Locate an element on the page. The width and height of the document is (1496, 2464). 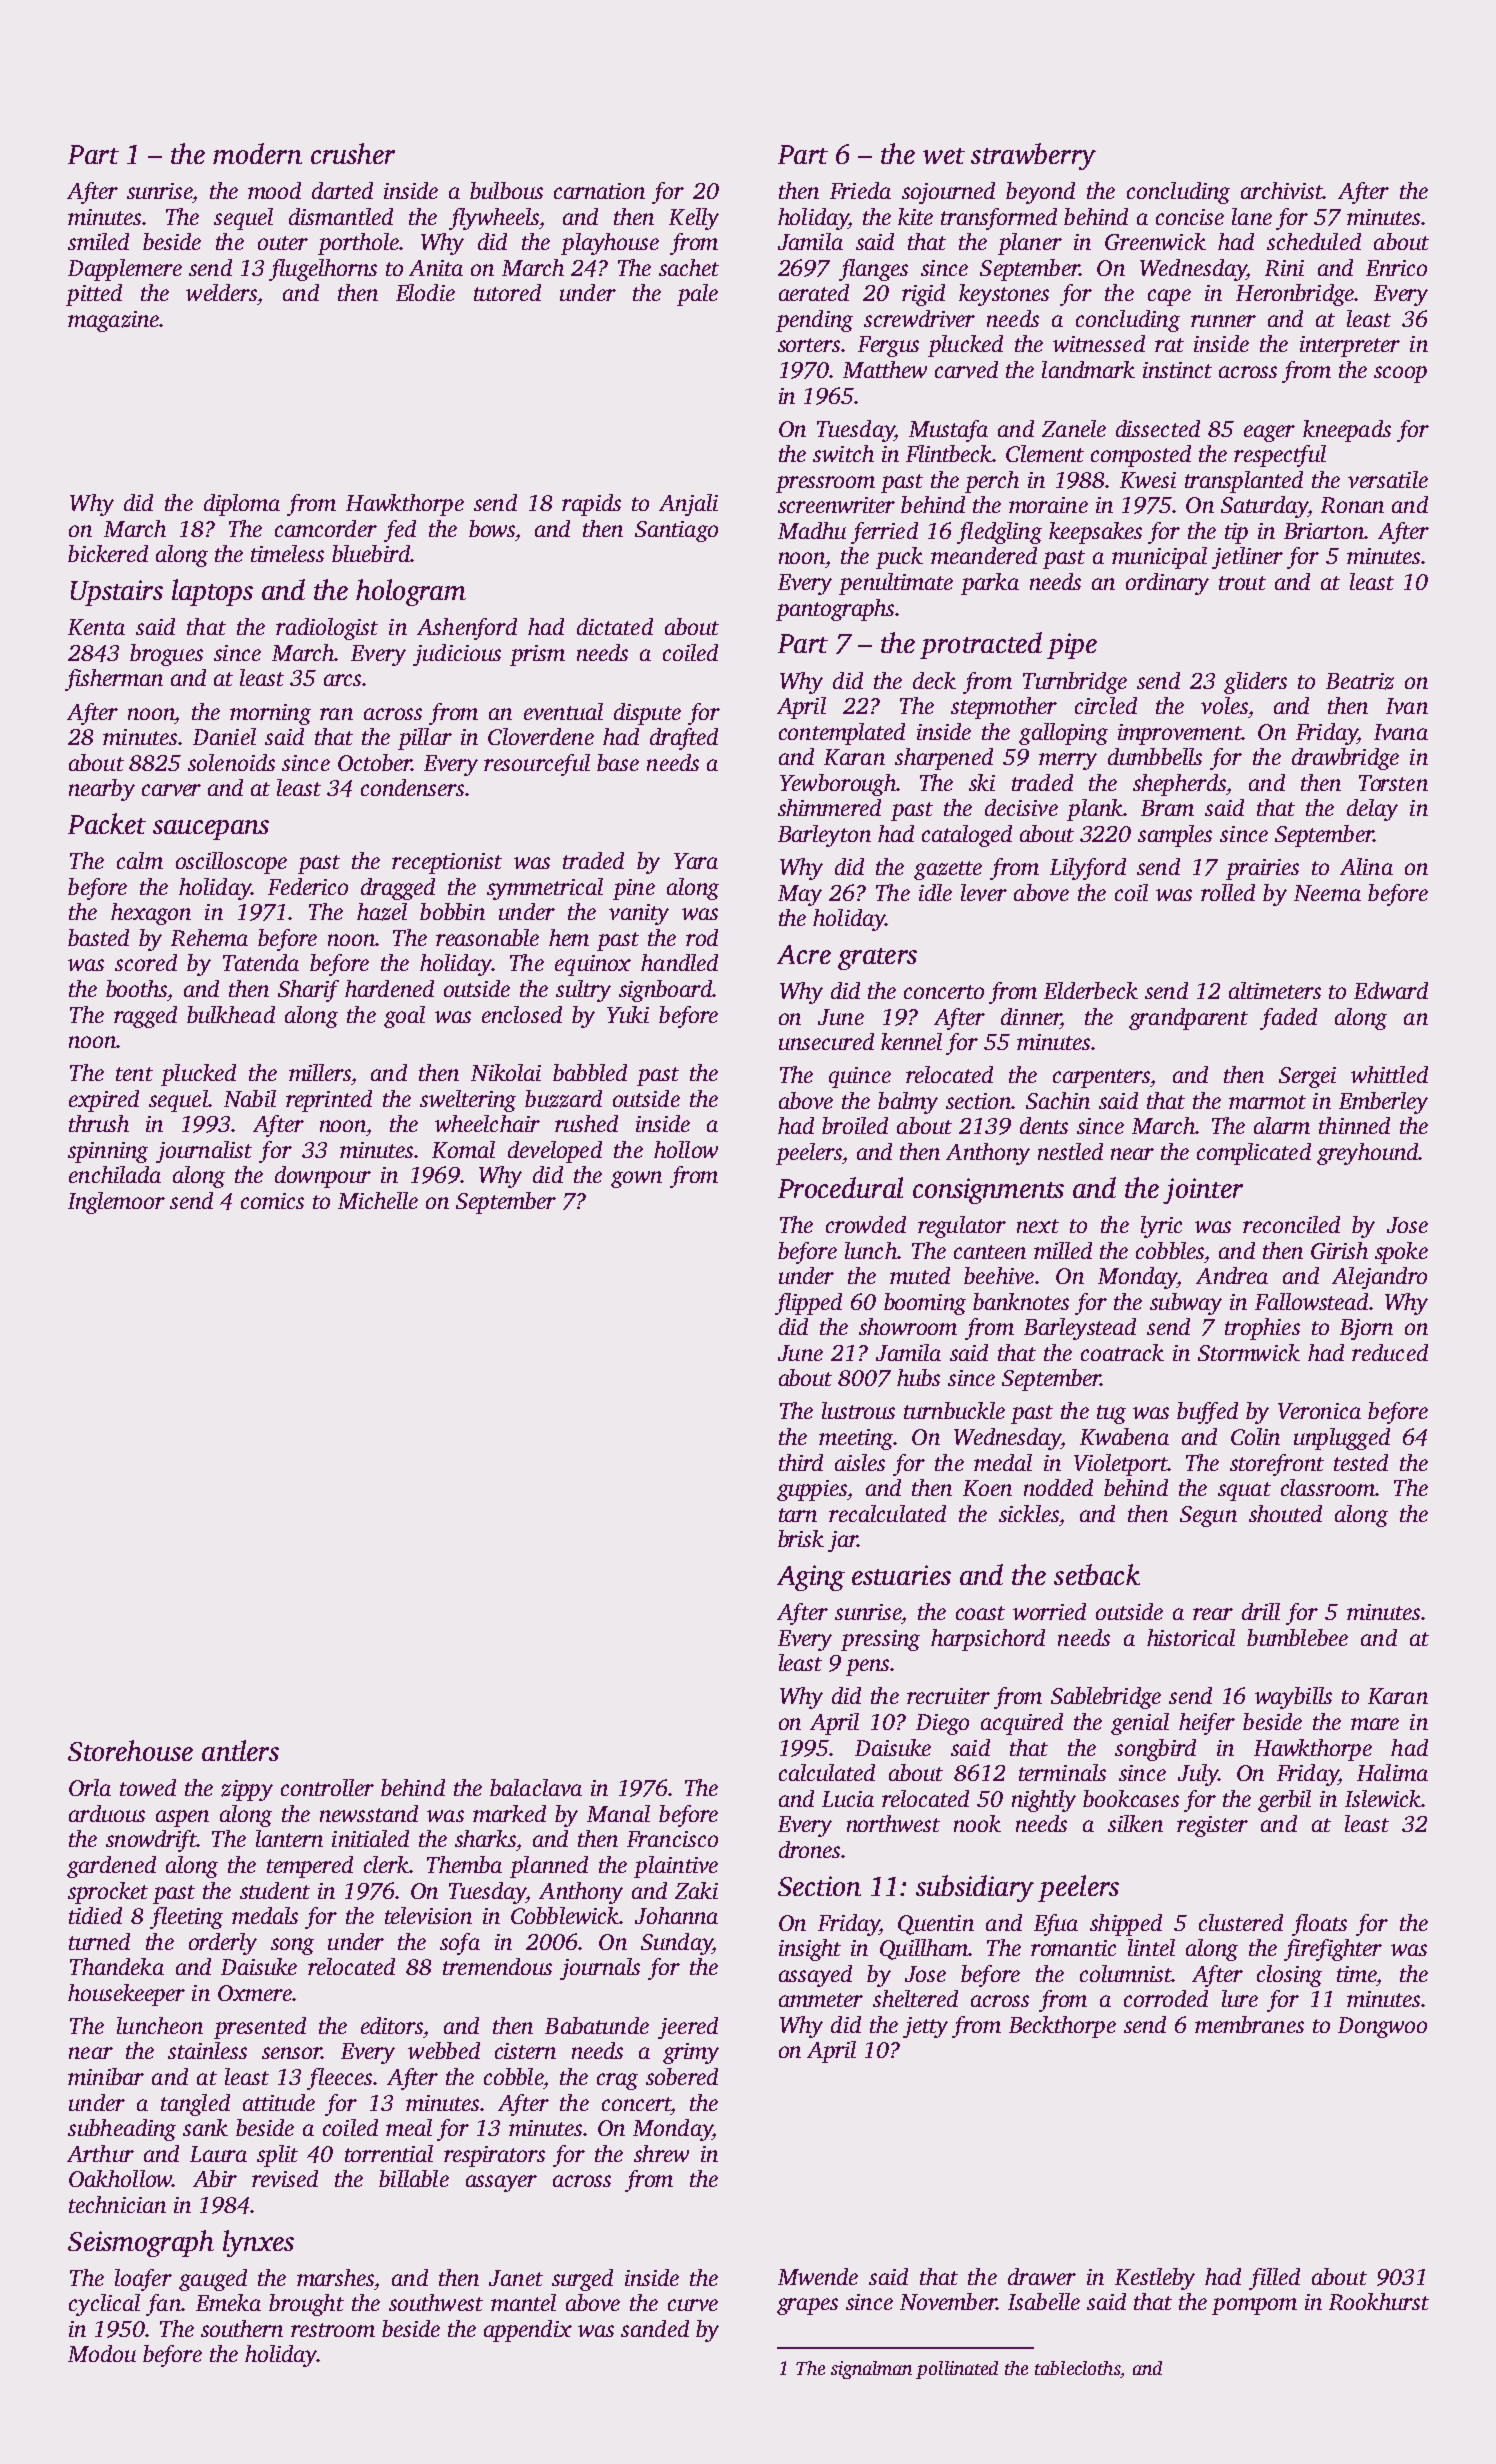
Sablebridge is located at coordinates (1106, 1698).
